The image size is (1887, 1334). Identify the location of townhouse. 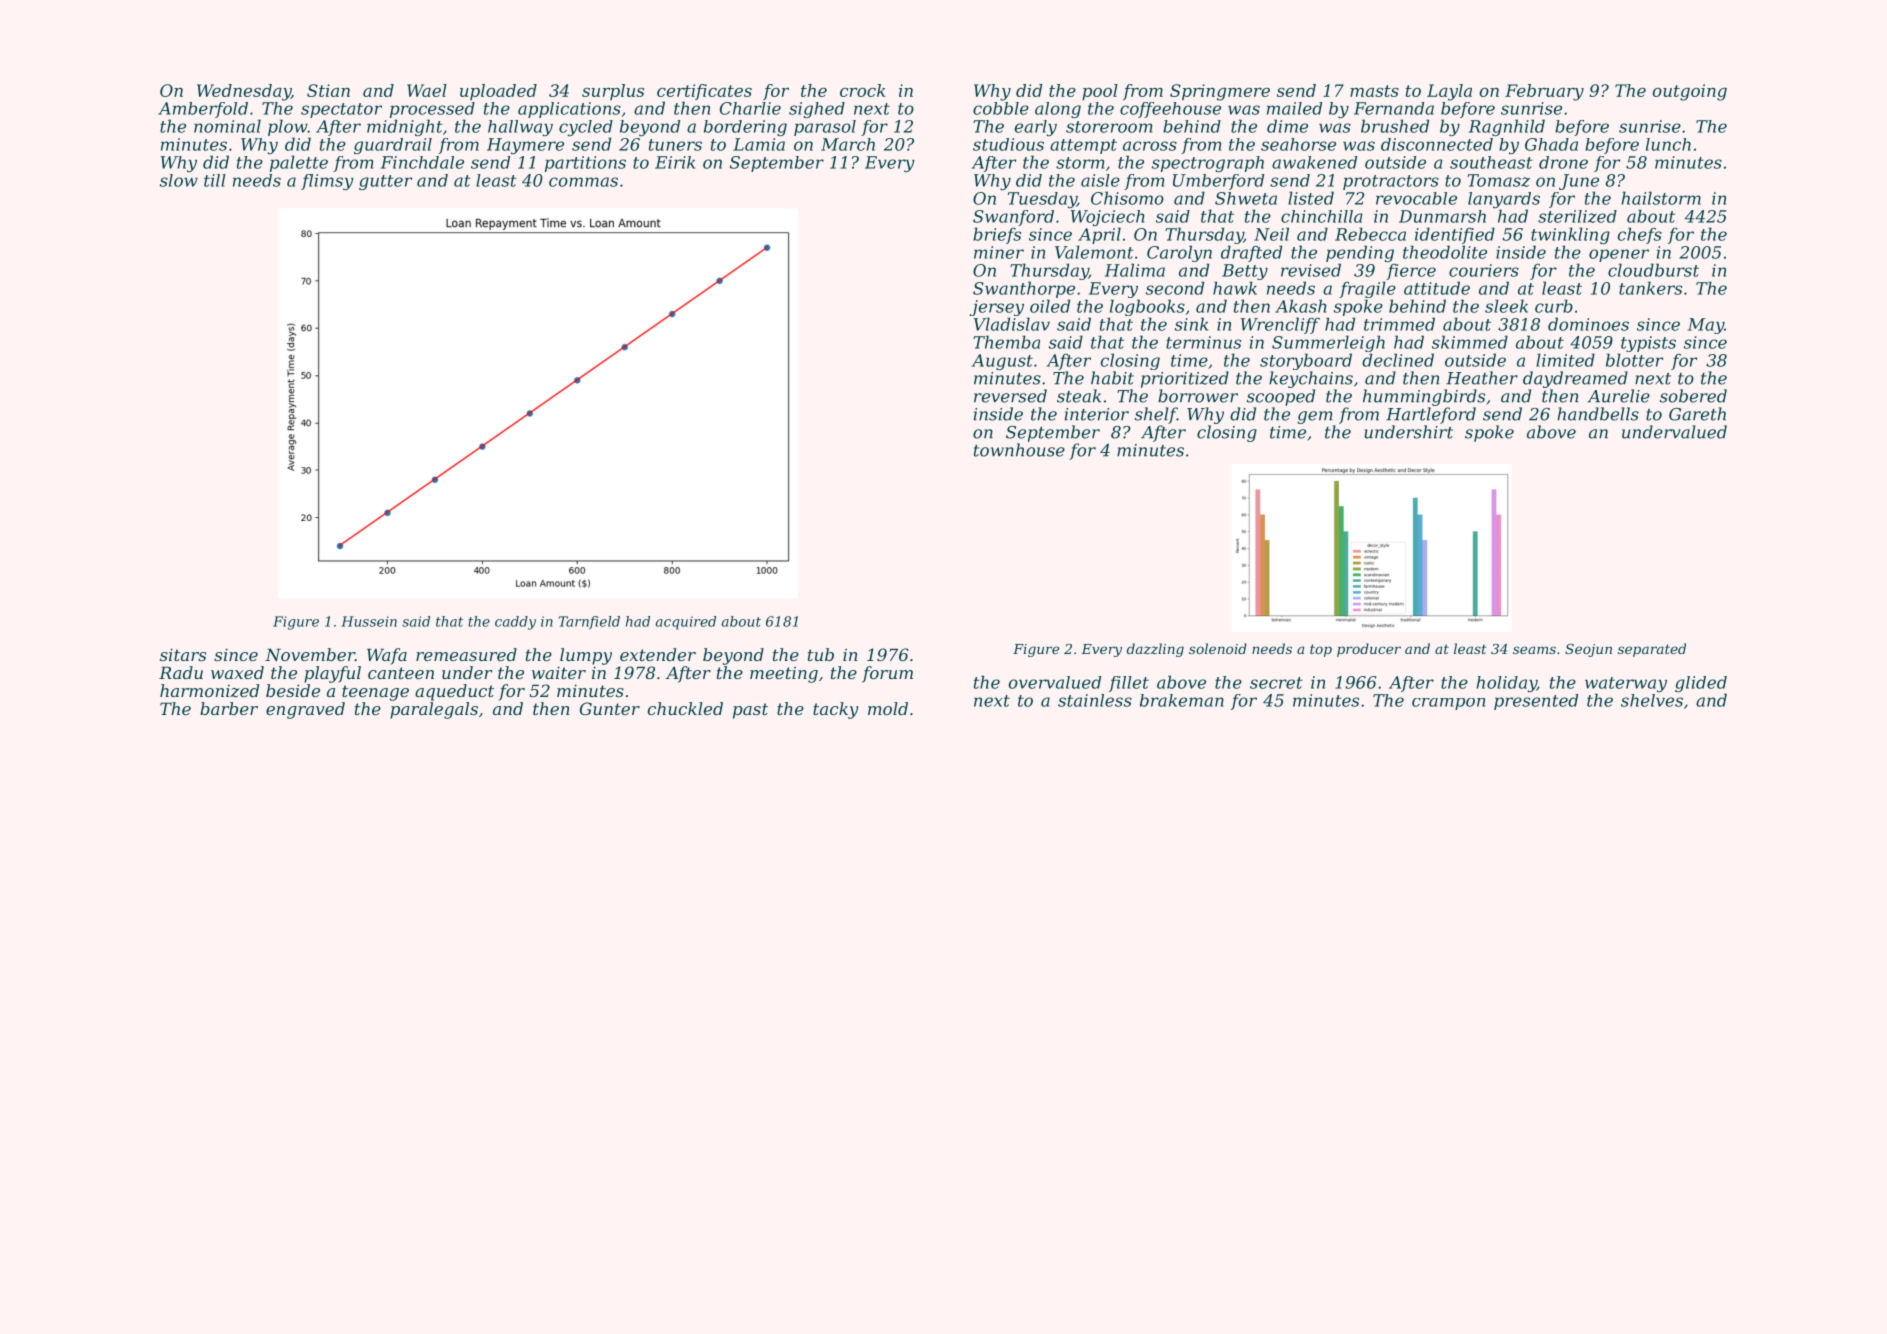
(1019, 450).
